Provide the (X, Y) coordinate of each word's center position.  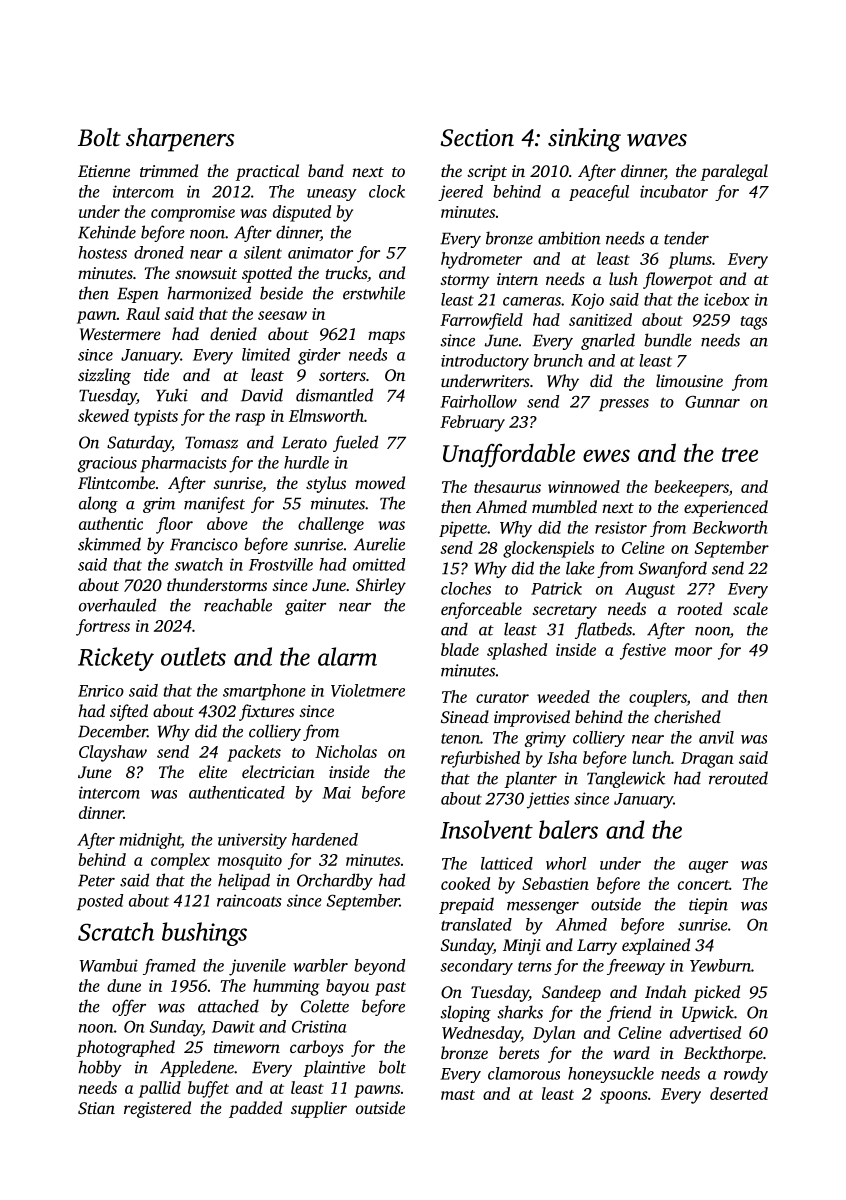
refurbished (480, 759)
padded (255, 1109)
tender (686, 238)
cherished (687, 716)
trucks (346, 272)
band (326, 170)
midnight (150, 841)
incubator (674, 191)
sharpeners (180, 140)
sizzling (104, 376)
